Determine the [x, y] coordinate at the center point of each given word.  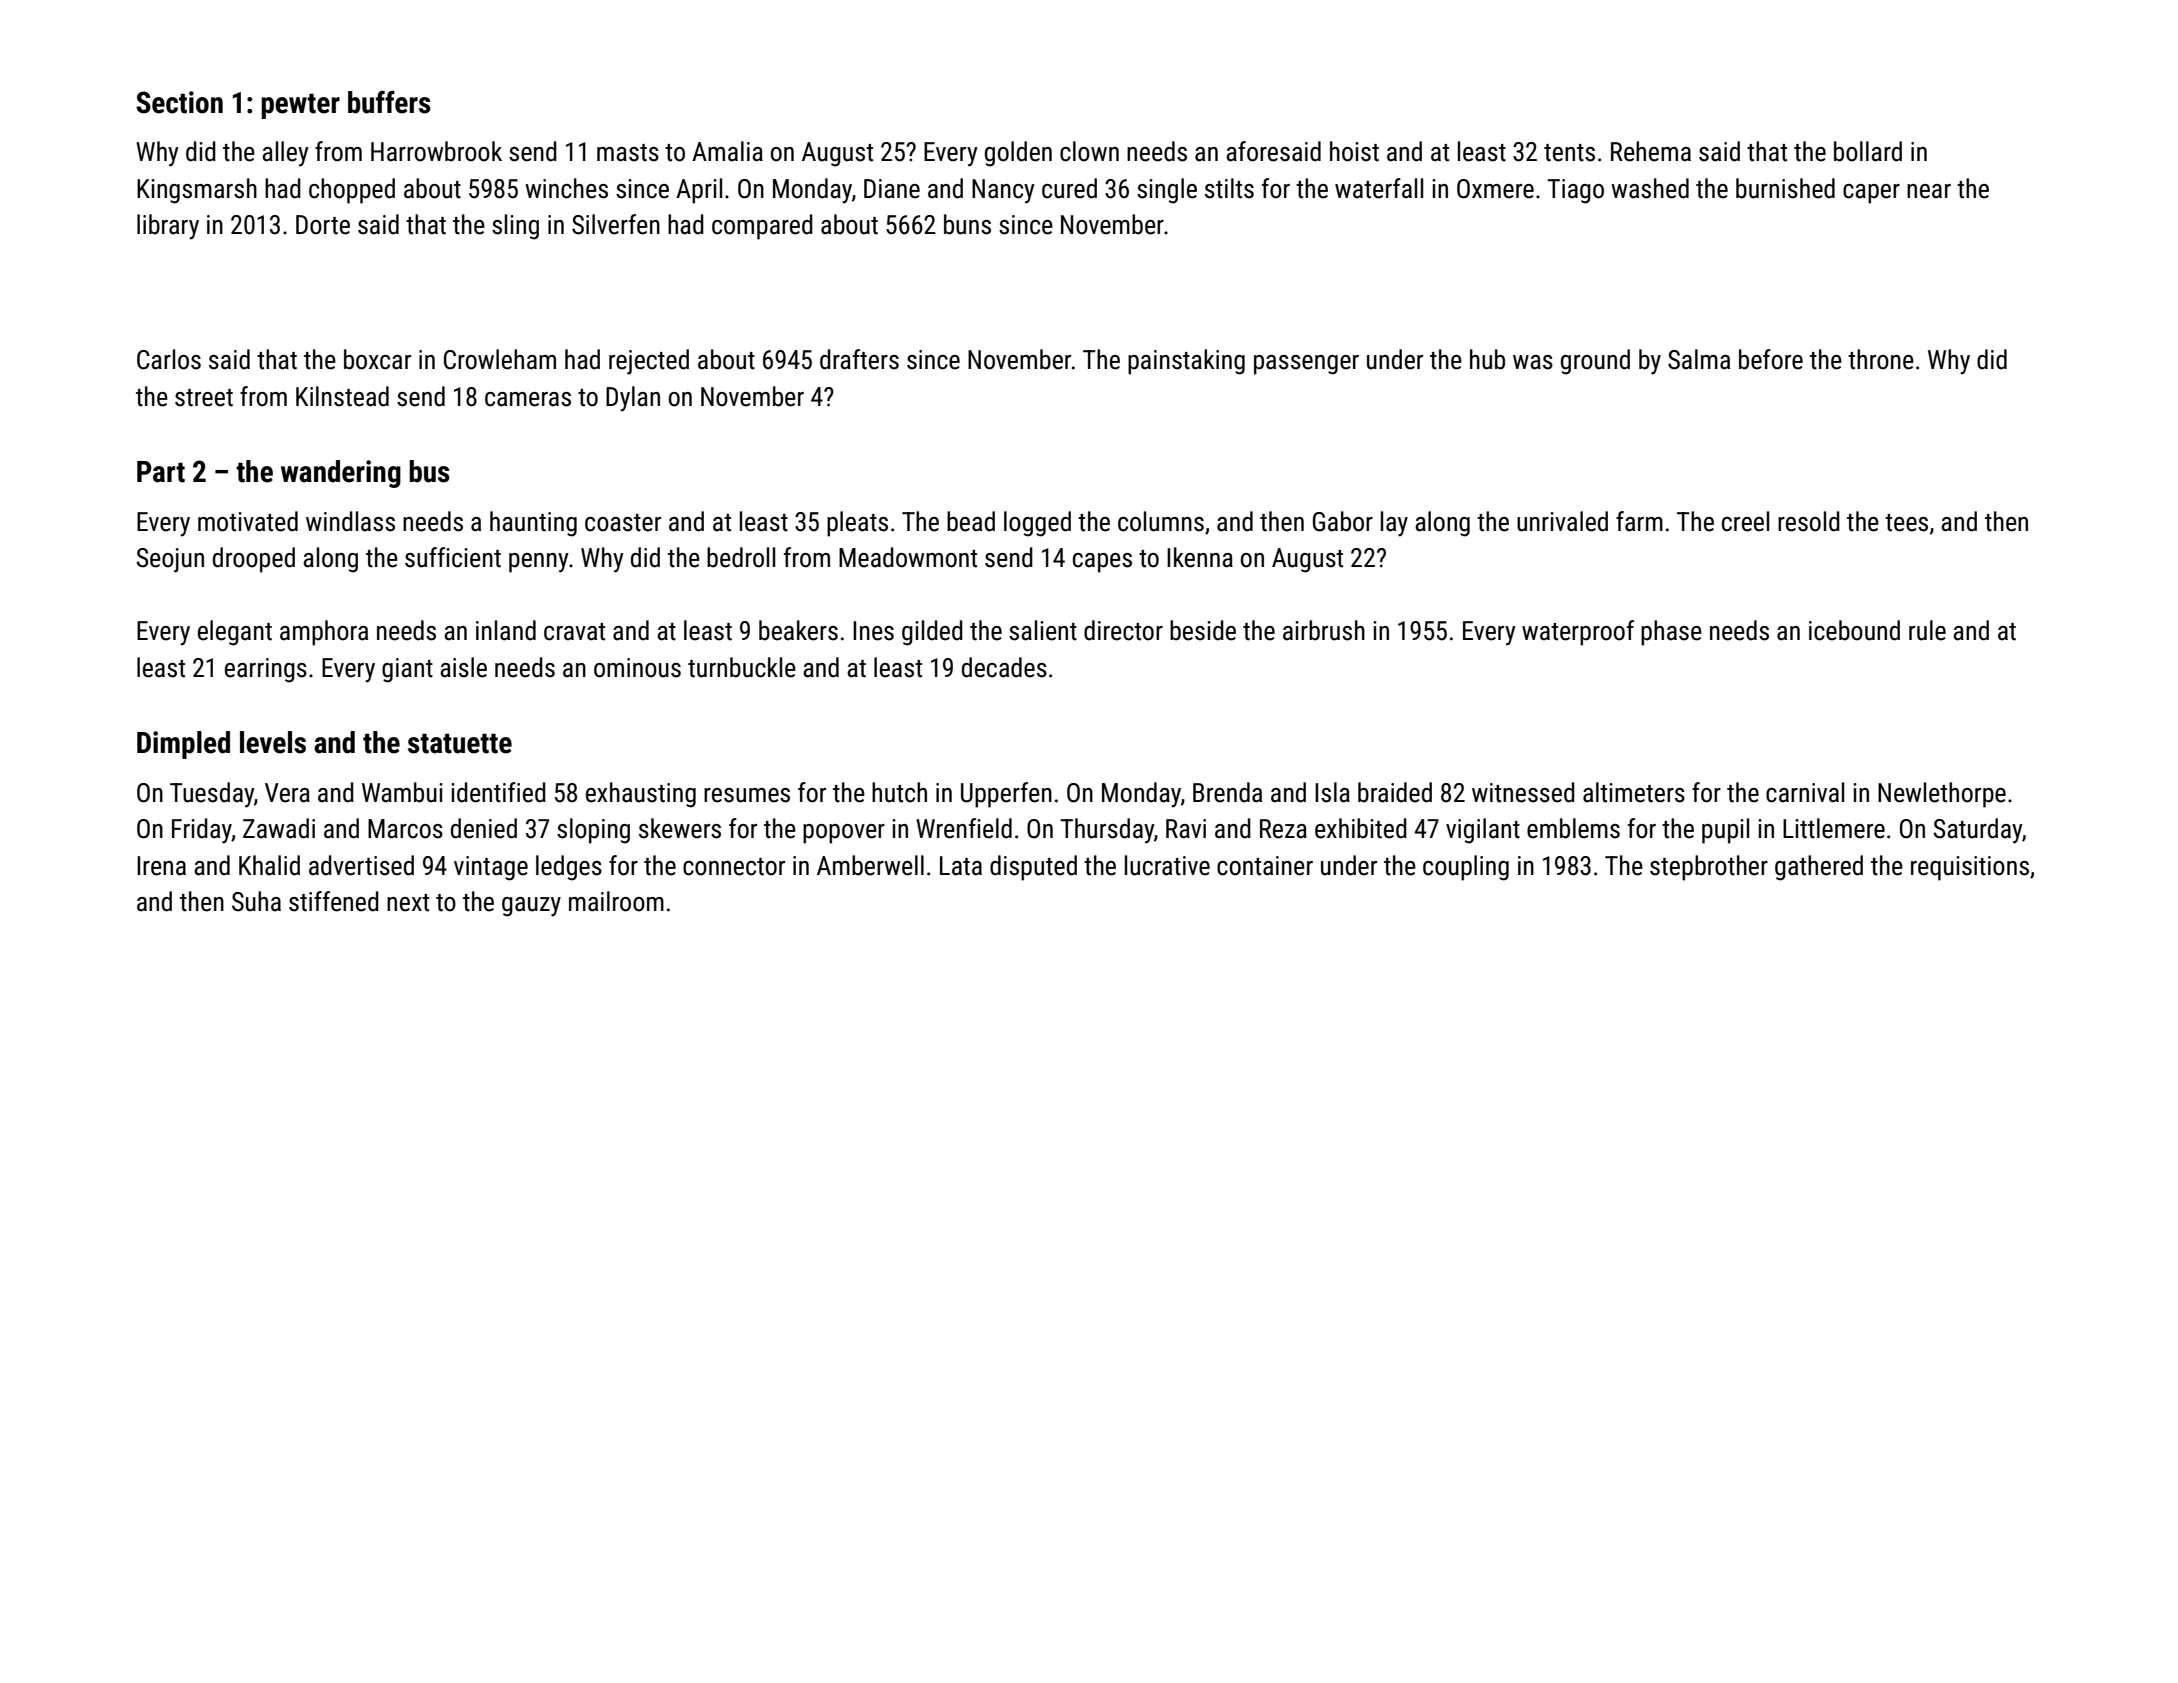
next [408, 903]
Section [179, 102]
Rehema [1651, 151]
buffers [389, 102]
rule [1927, 630]
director [1123, 630]
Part [161, 472]
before [1771, 359]
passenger [1306, 365]
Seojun [170, 560]
